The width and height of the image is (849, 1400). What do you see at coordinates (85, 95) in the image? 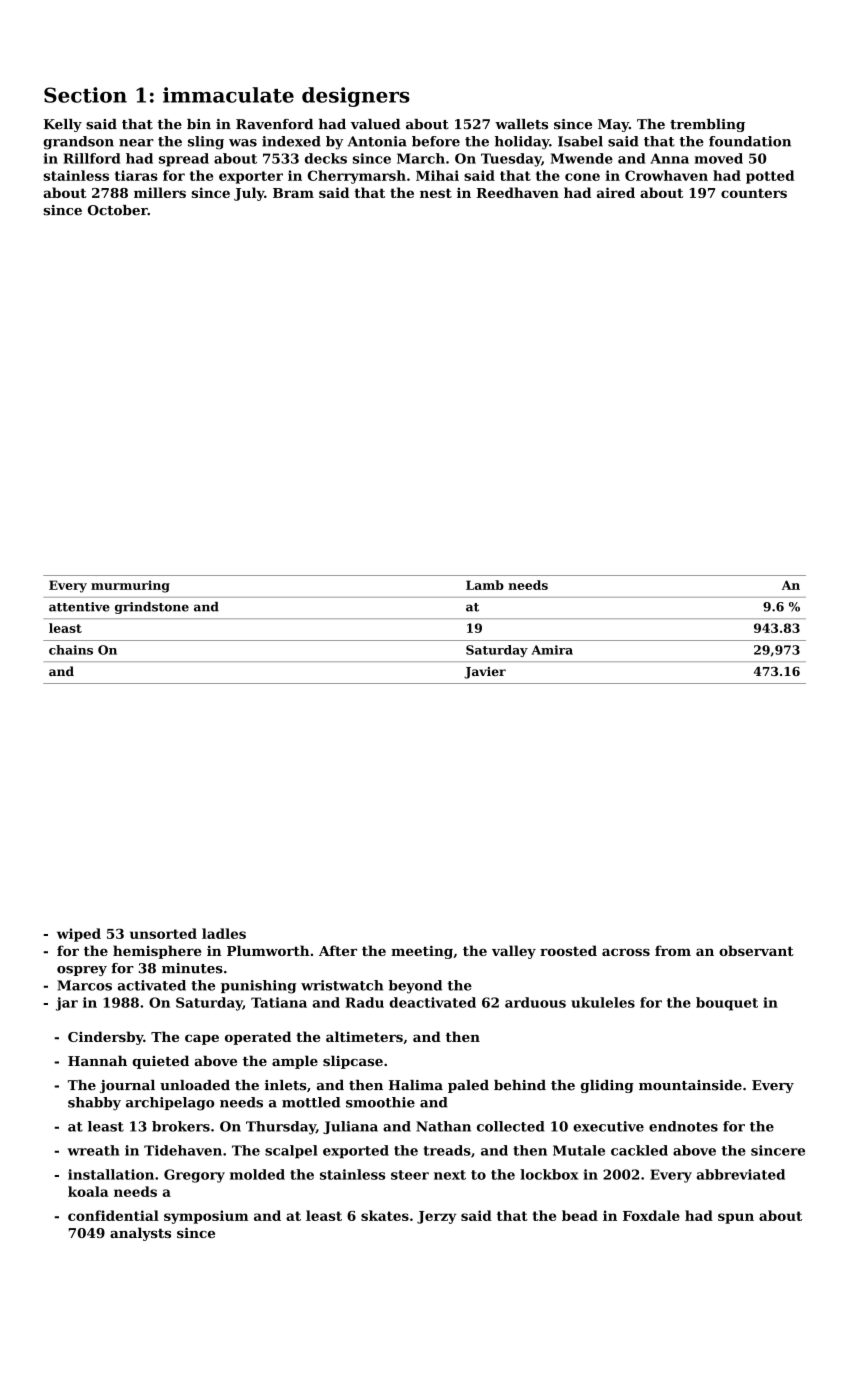
I see `Section` at bounding box center [85, 95].
